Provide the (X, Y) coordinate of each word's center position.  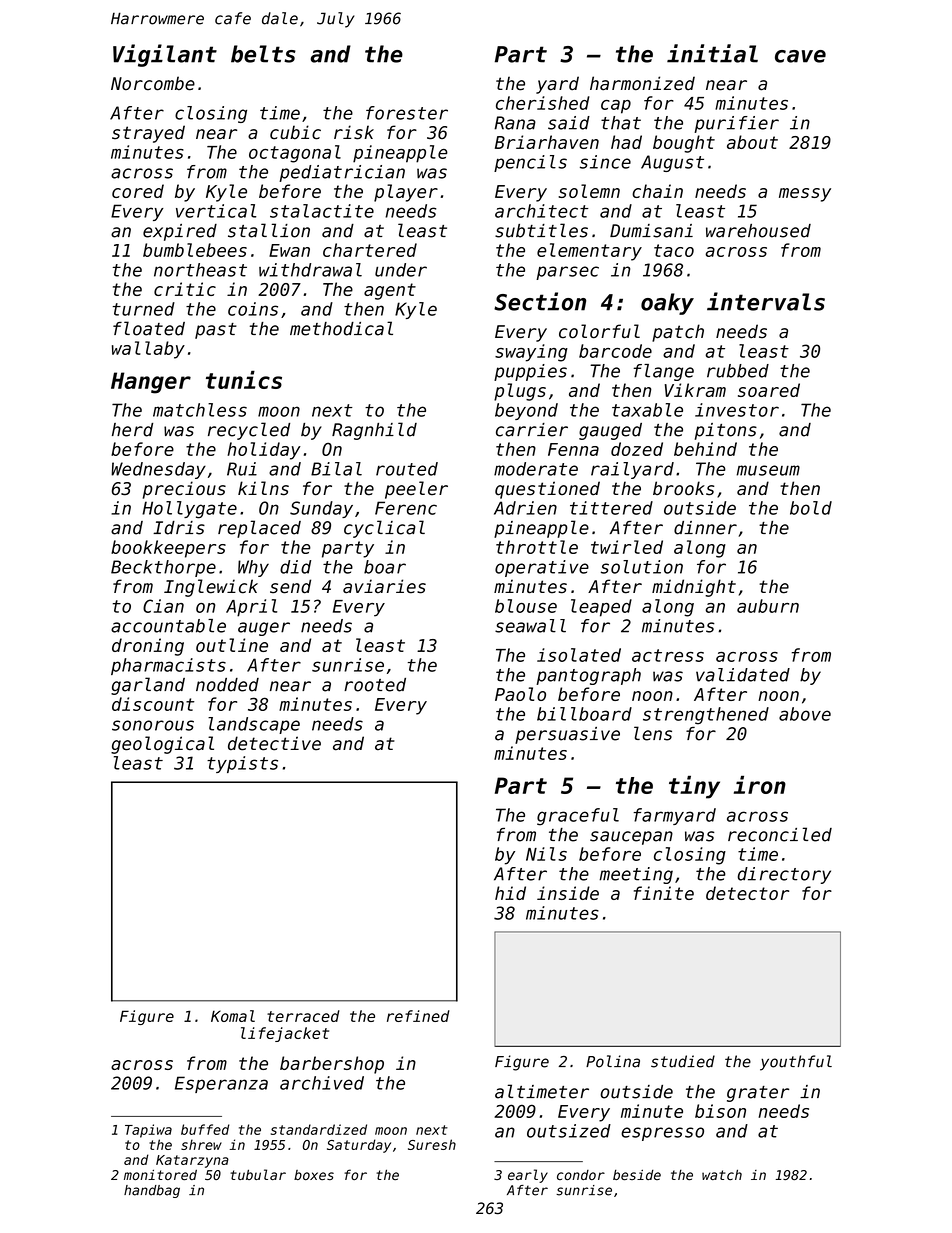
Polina (613, 1061)
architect (542, 211)
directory (784, 875)
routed (407, 469)
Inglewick (211, 588)
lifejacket (285, 1034)
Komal (233, 1016)
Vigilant (165, 55)
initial (712, 53)
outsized (569, 1131)
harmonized (642, 83)
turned (144, 309)
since (605, 162)
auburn (768, 606)
